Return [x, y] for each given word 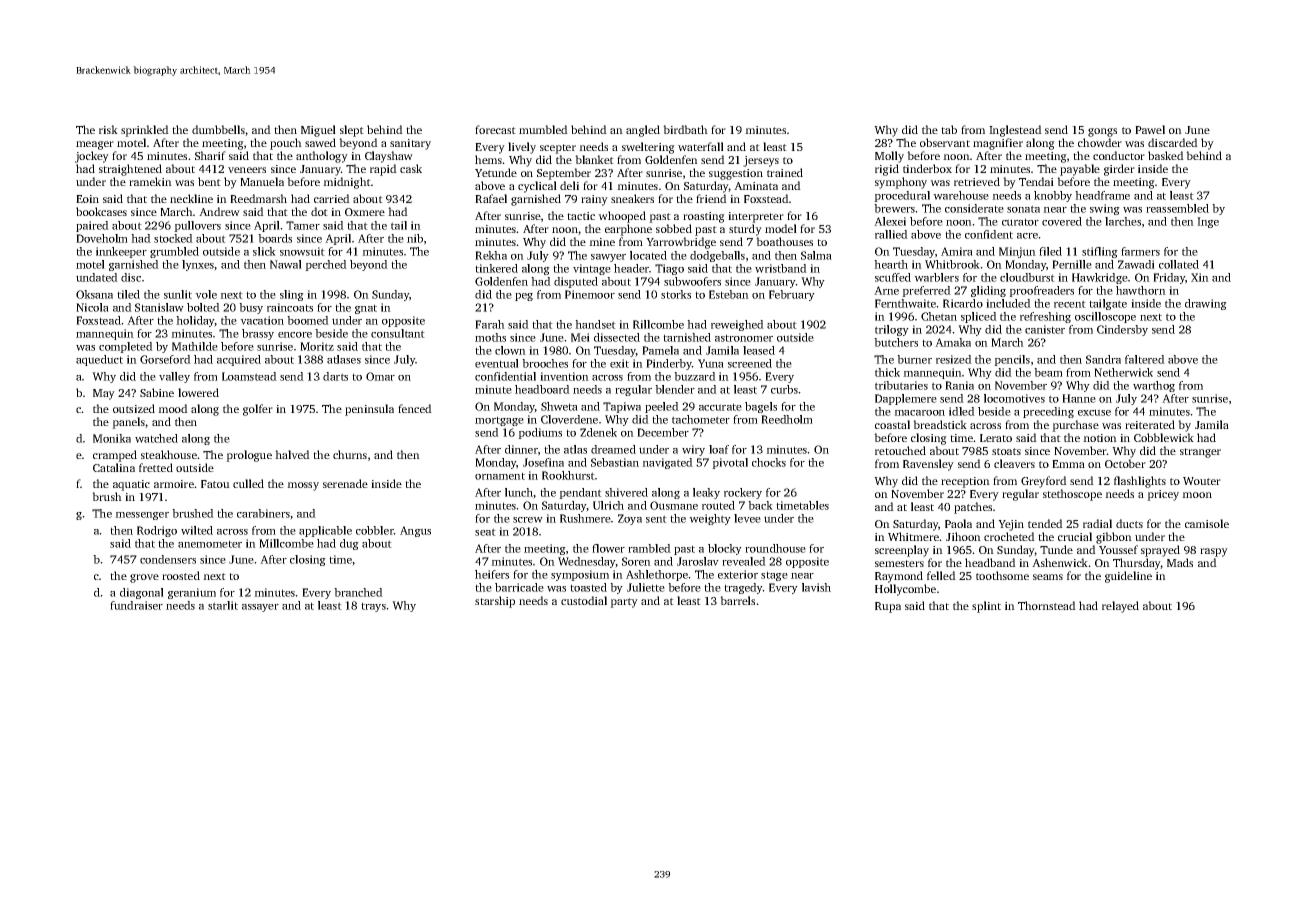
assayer [260, 608]
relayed [1120, 607]
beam [1048, 372]
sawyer [608, 258]
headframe [1102, 195]
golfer [258, 410]
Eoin [87, 199]
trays [373, 607]
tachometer [701, 419]
